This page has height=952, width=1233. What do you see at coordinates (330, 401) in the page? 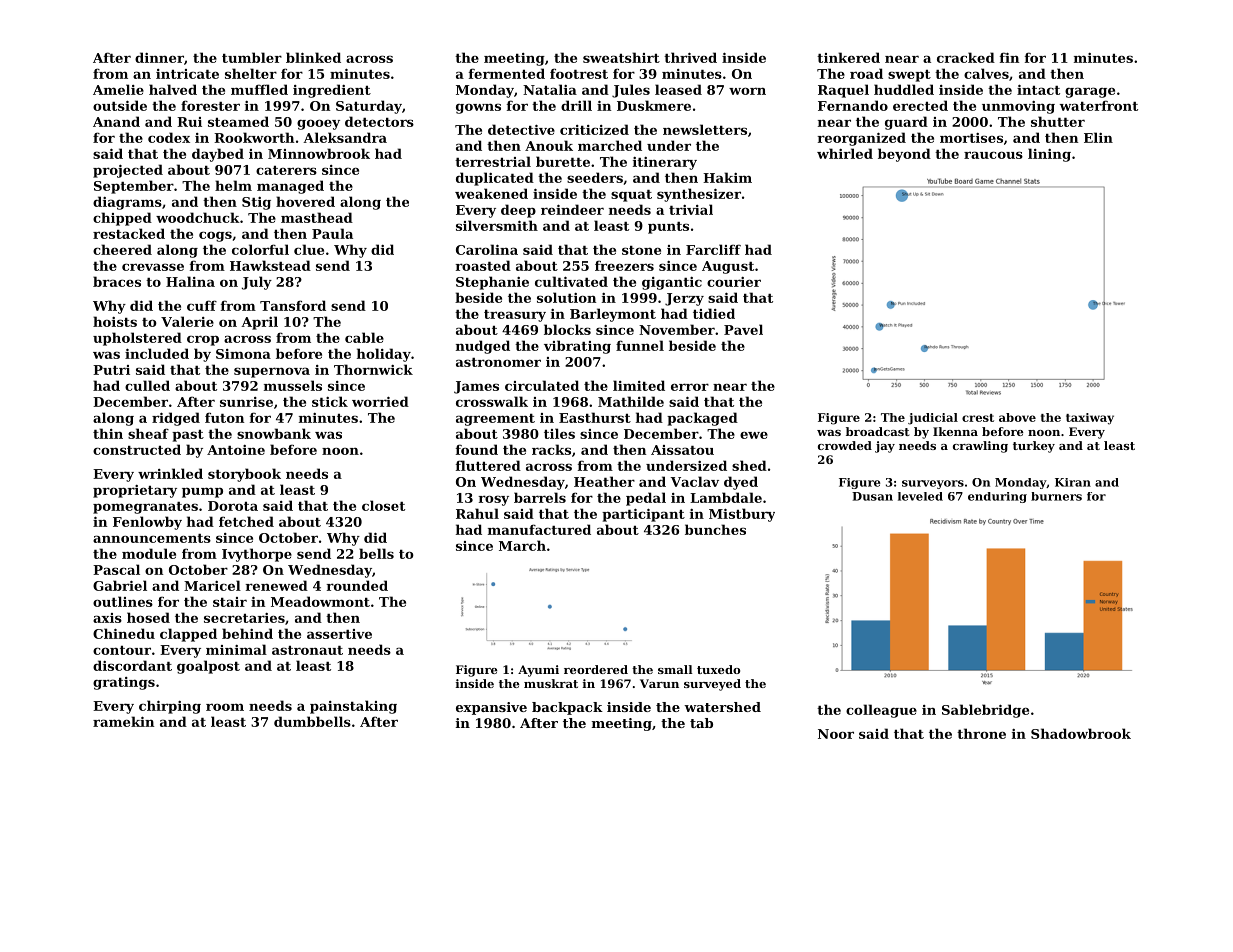
I see `stick` at bounding box center [330, 401].
